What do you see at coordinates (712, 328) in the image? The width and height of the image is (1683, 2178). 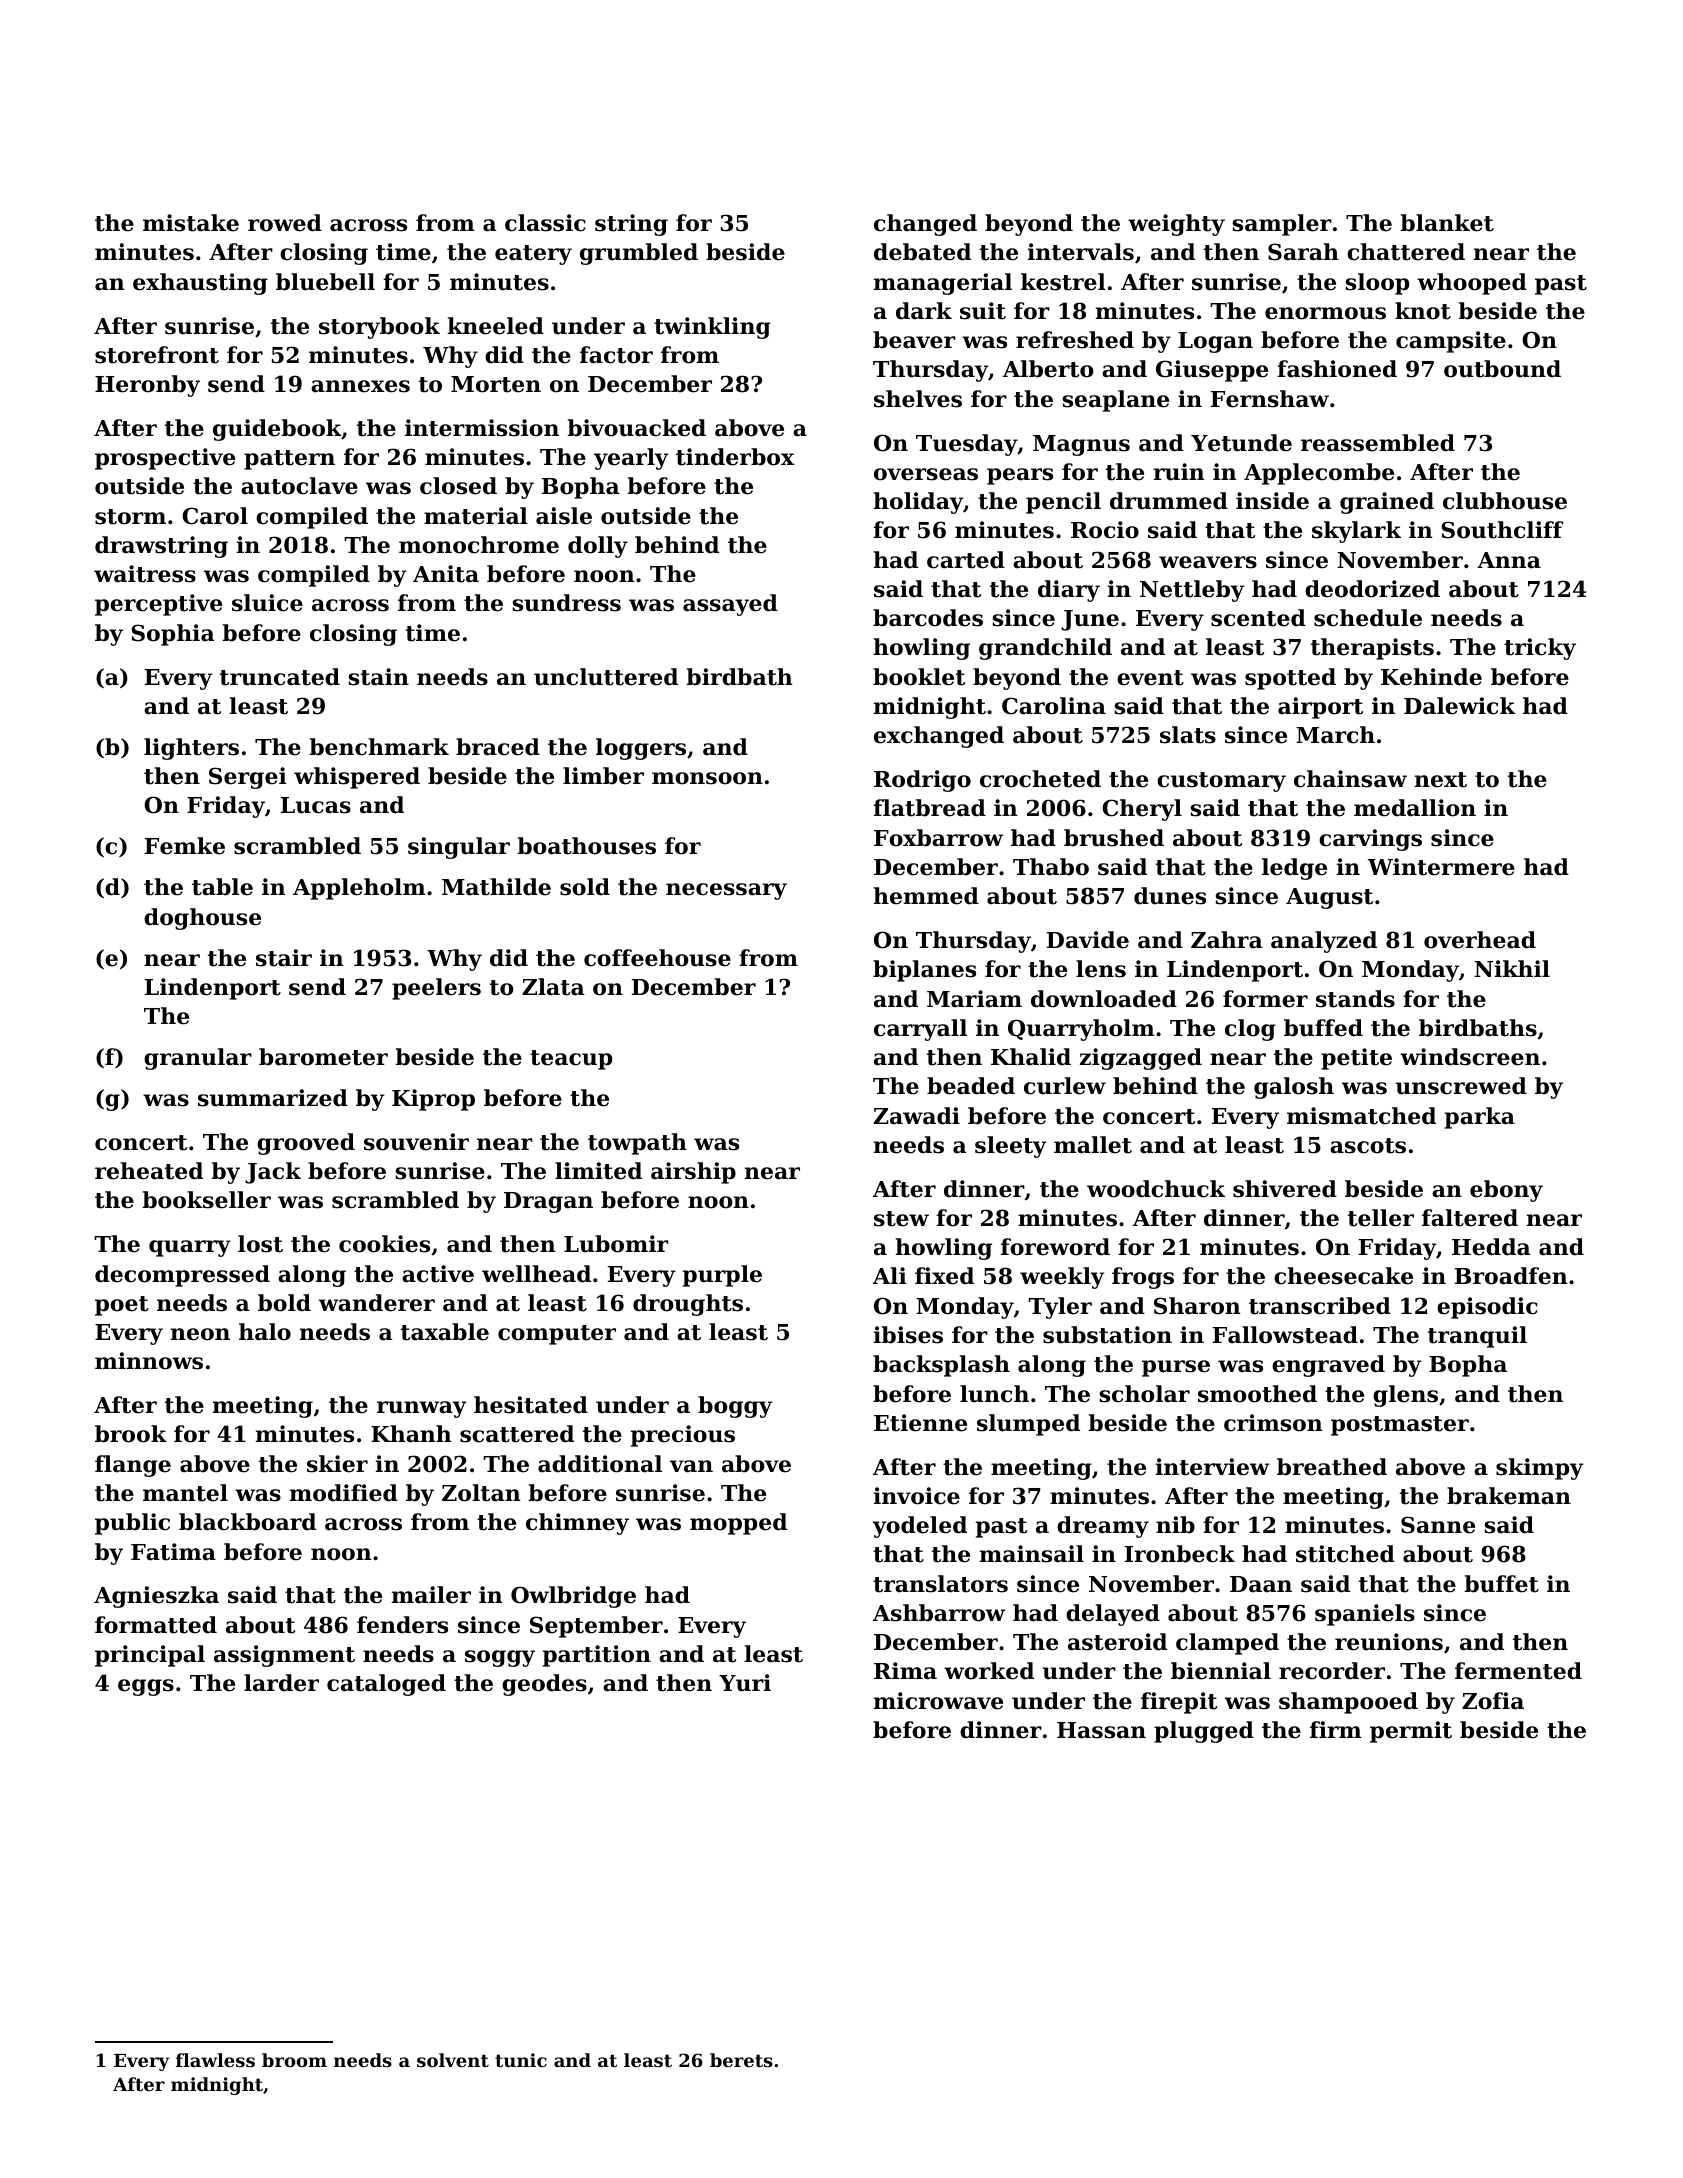 I see `twinkling` at bounding box center [712, 328].
